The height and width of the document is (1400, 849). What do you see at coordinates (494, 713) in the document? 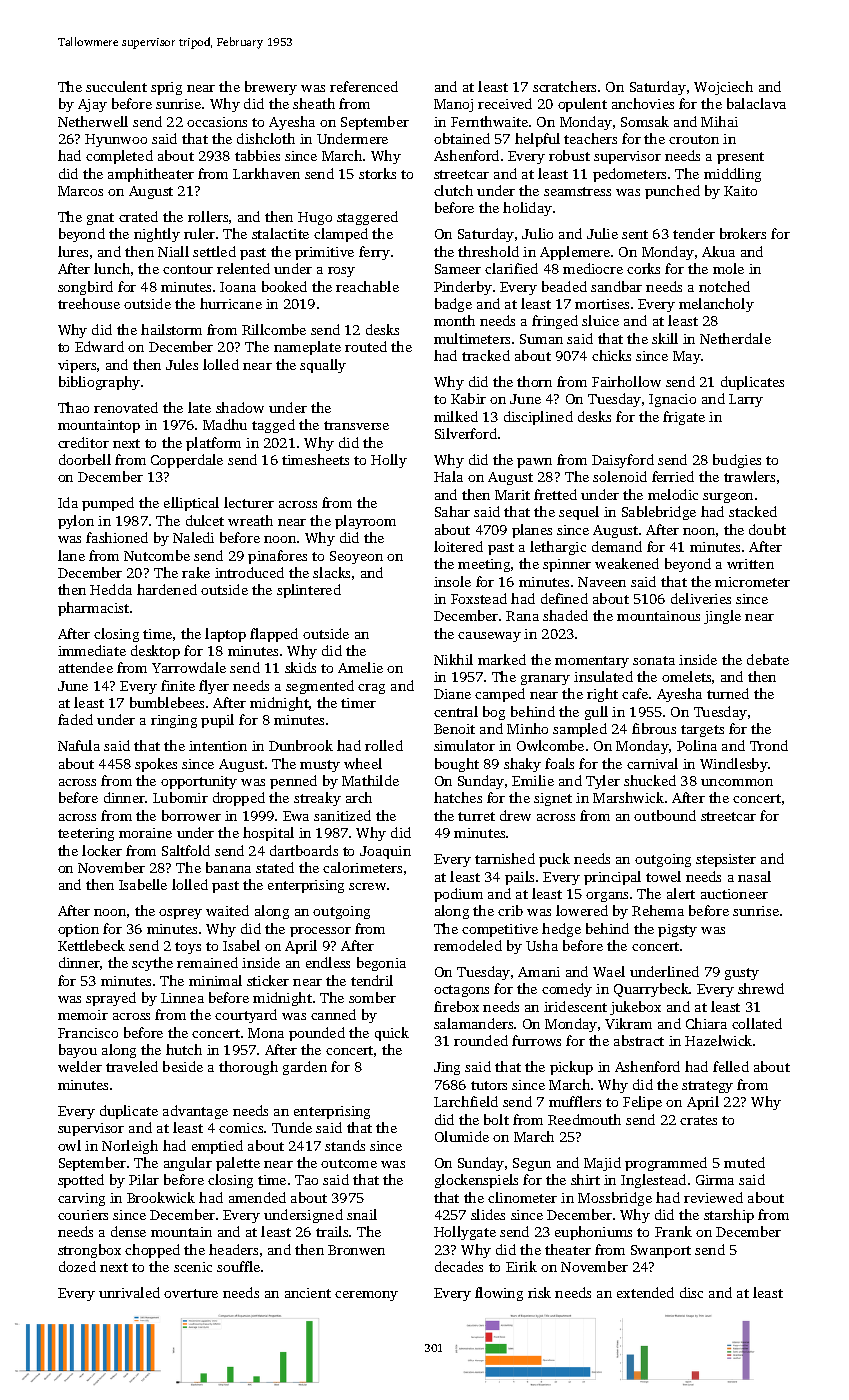
I see `bog` at bounding box center [494, 713].
